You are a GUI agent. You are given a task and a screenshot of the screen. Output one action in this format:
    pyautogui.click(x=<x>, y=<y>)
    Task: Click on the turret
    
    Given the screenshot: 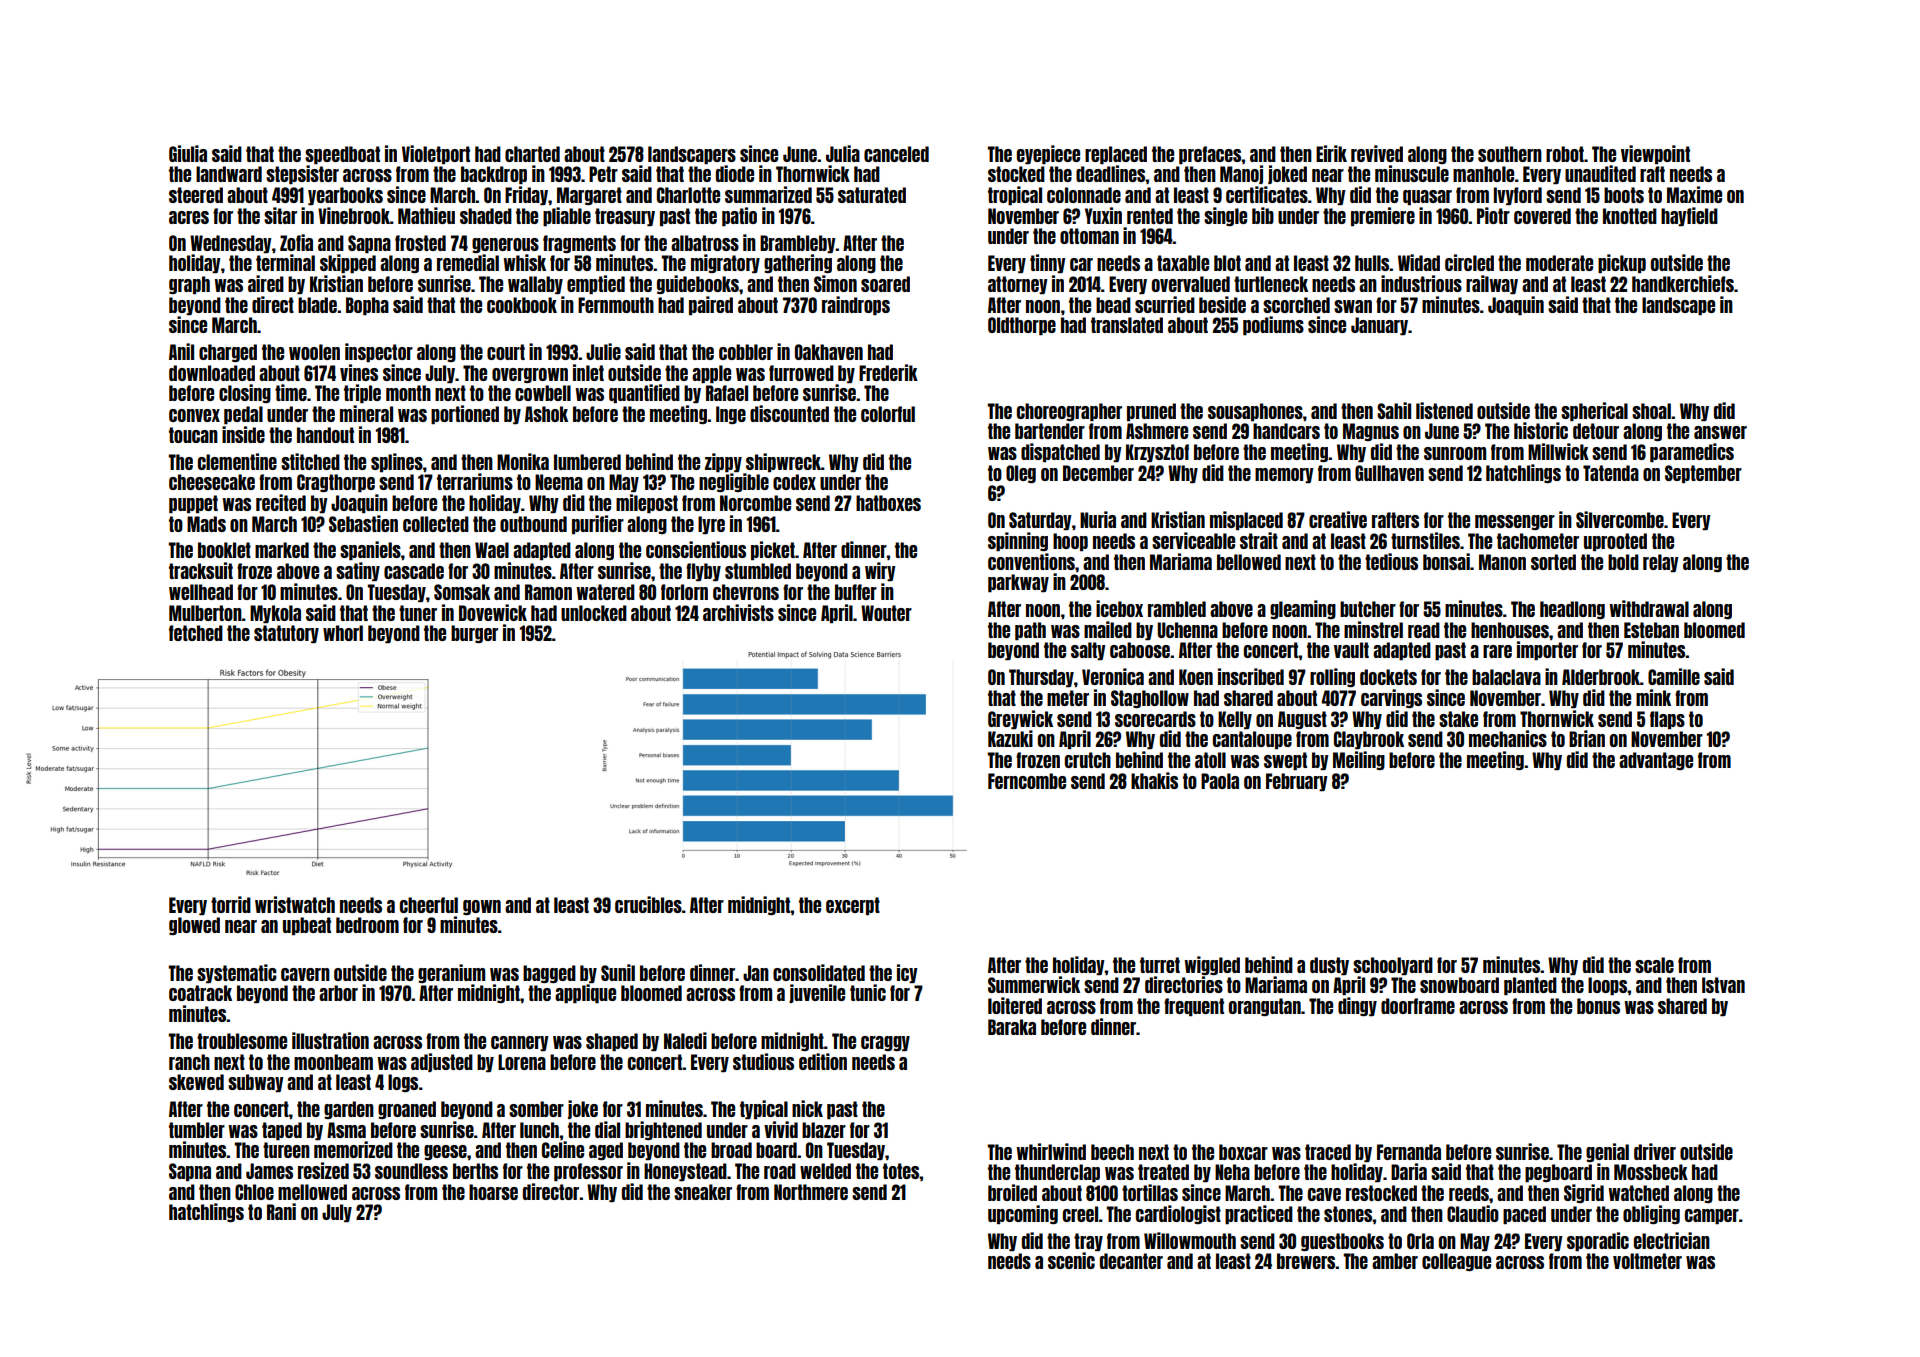 What is the action you would take?
    pyautogui.click(x=1160, y=965)
